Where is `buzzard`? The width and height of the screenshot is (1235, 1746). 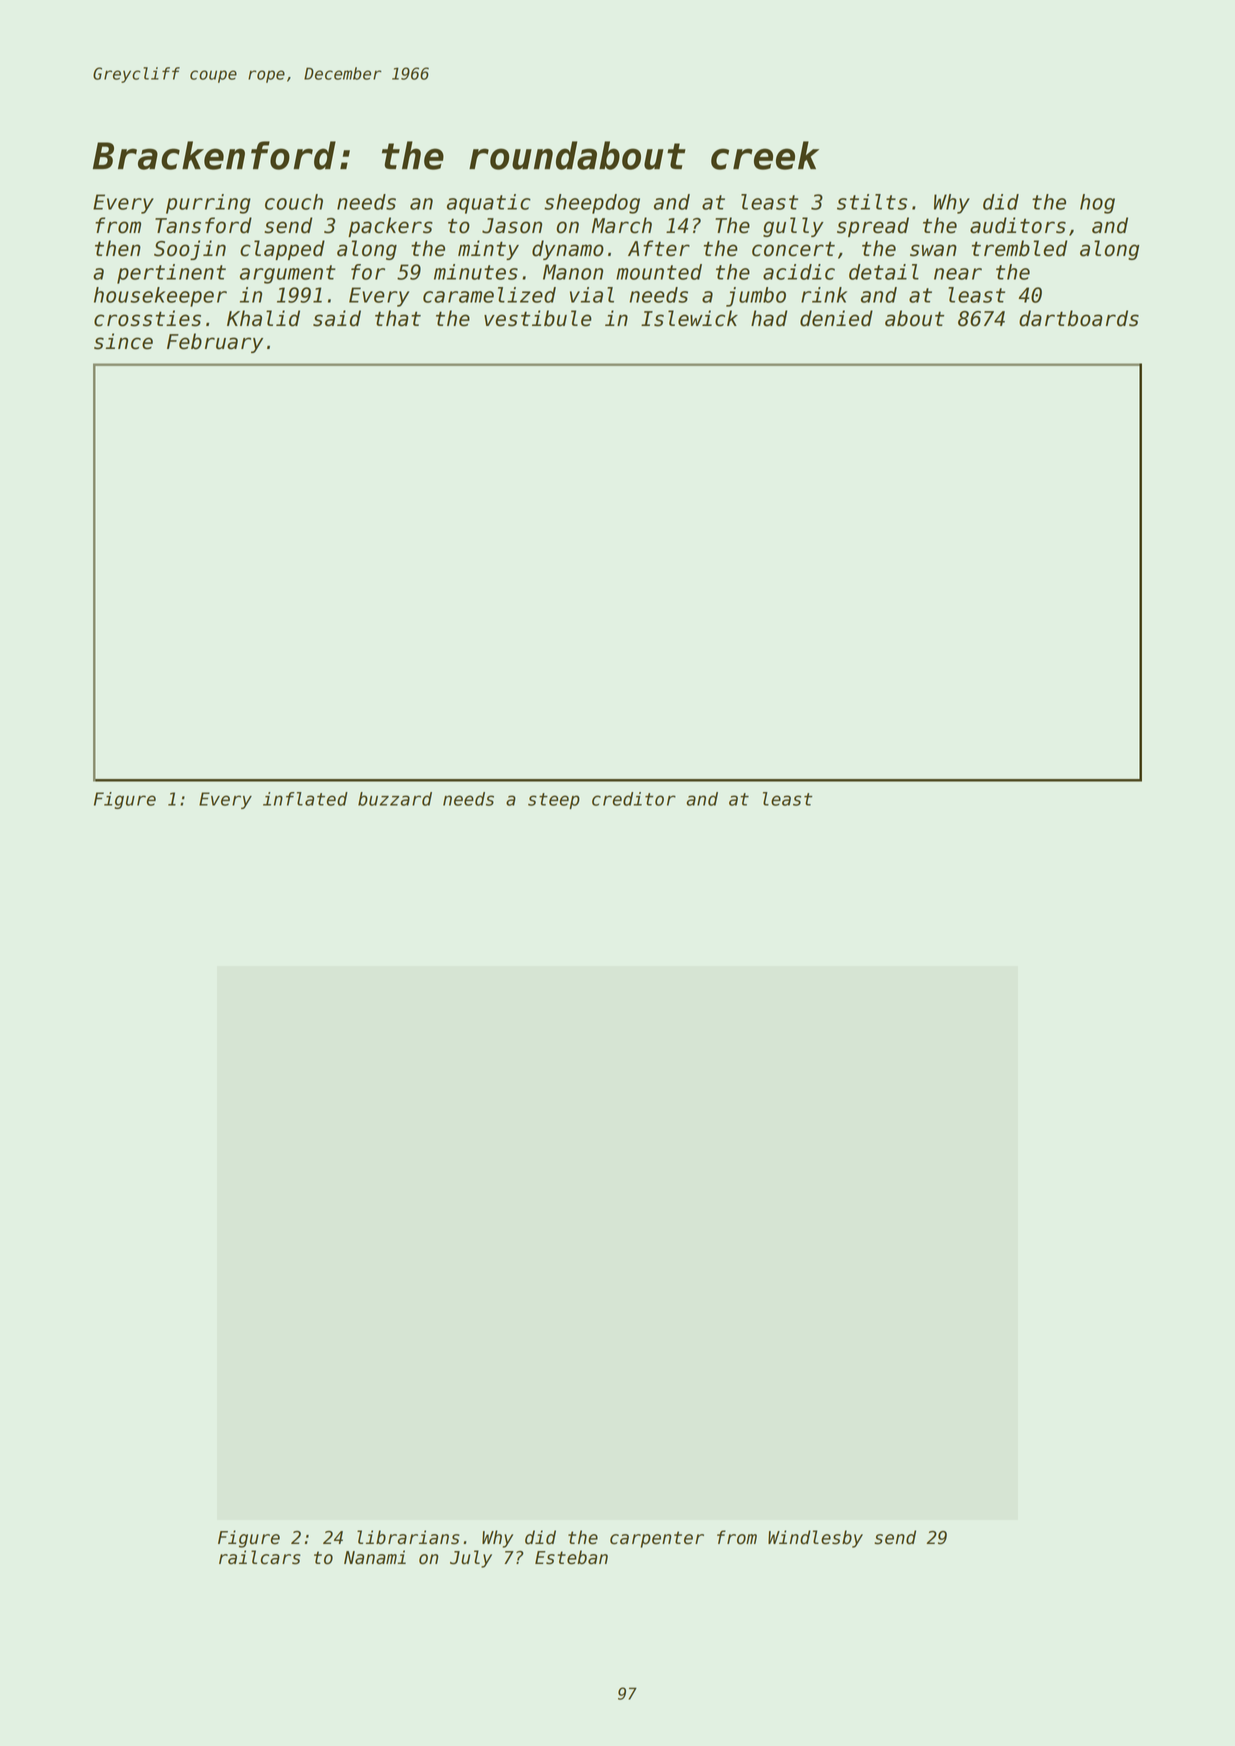 buzzard is located at coordinates (395, 799).
